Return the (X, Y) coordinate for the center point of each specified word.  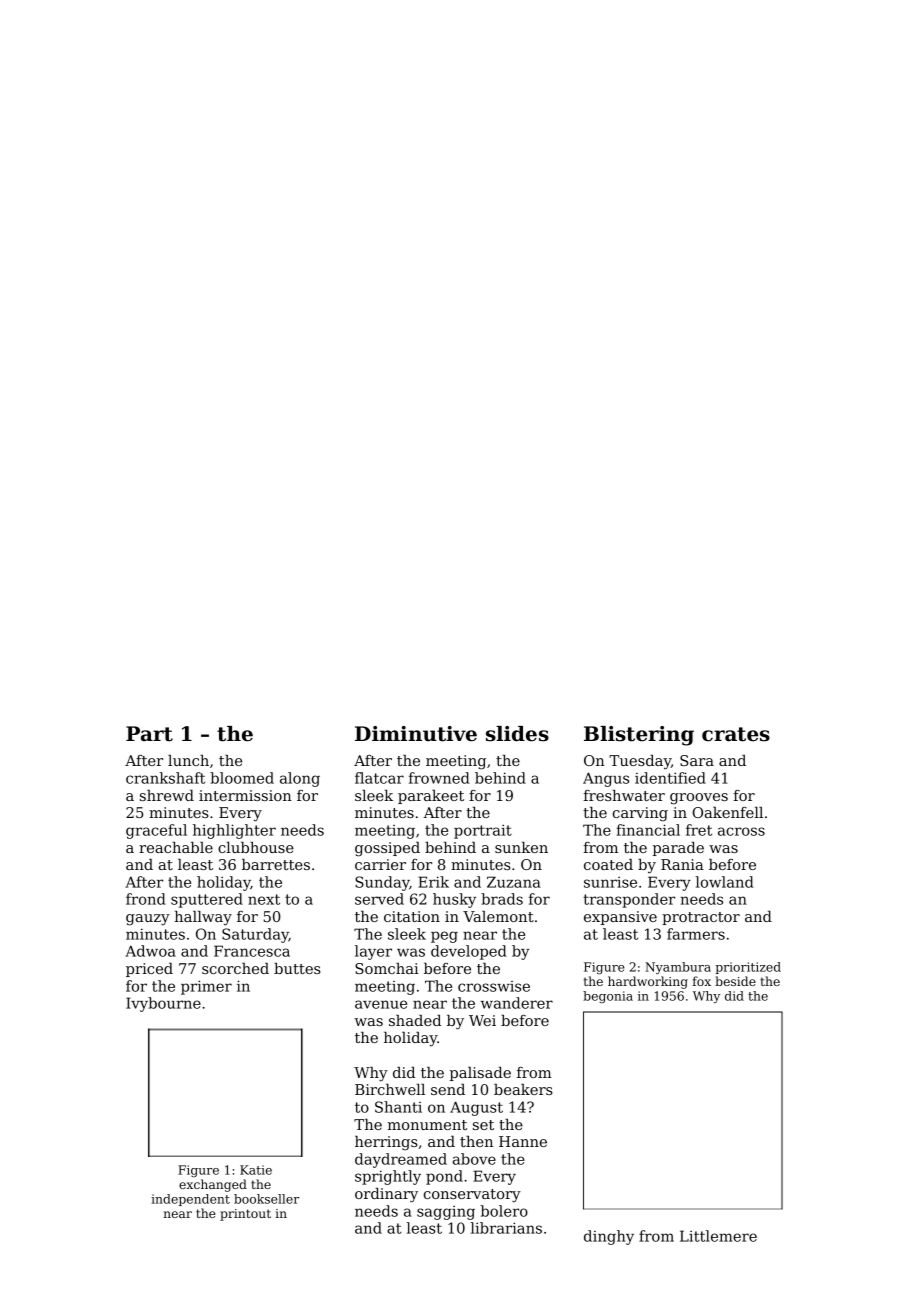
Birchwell (390, 1089)
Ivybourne (163, 1004)
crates (736, 734)
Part (149, 734)
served (379, 899)
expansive (620, 918)
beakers (523, 1089)
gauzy (148, 920)
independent (190, 1200)
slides (517, 734)
